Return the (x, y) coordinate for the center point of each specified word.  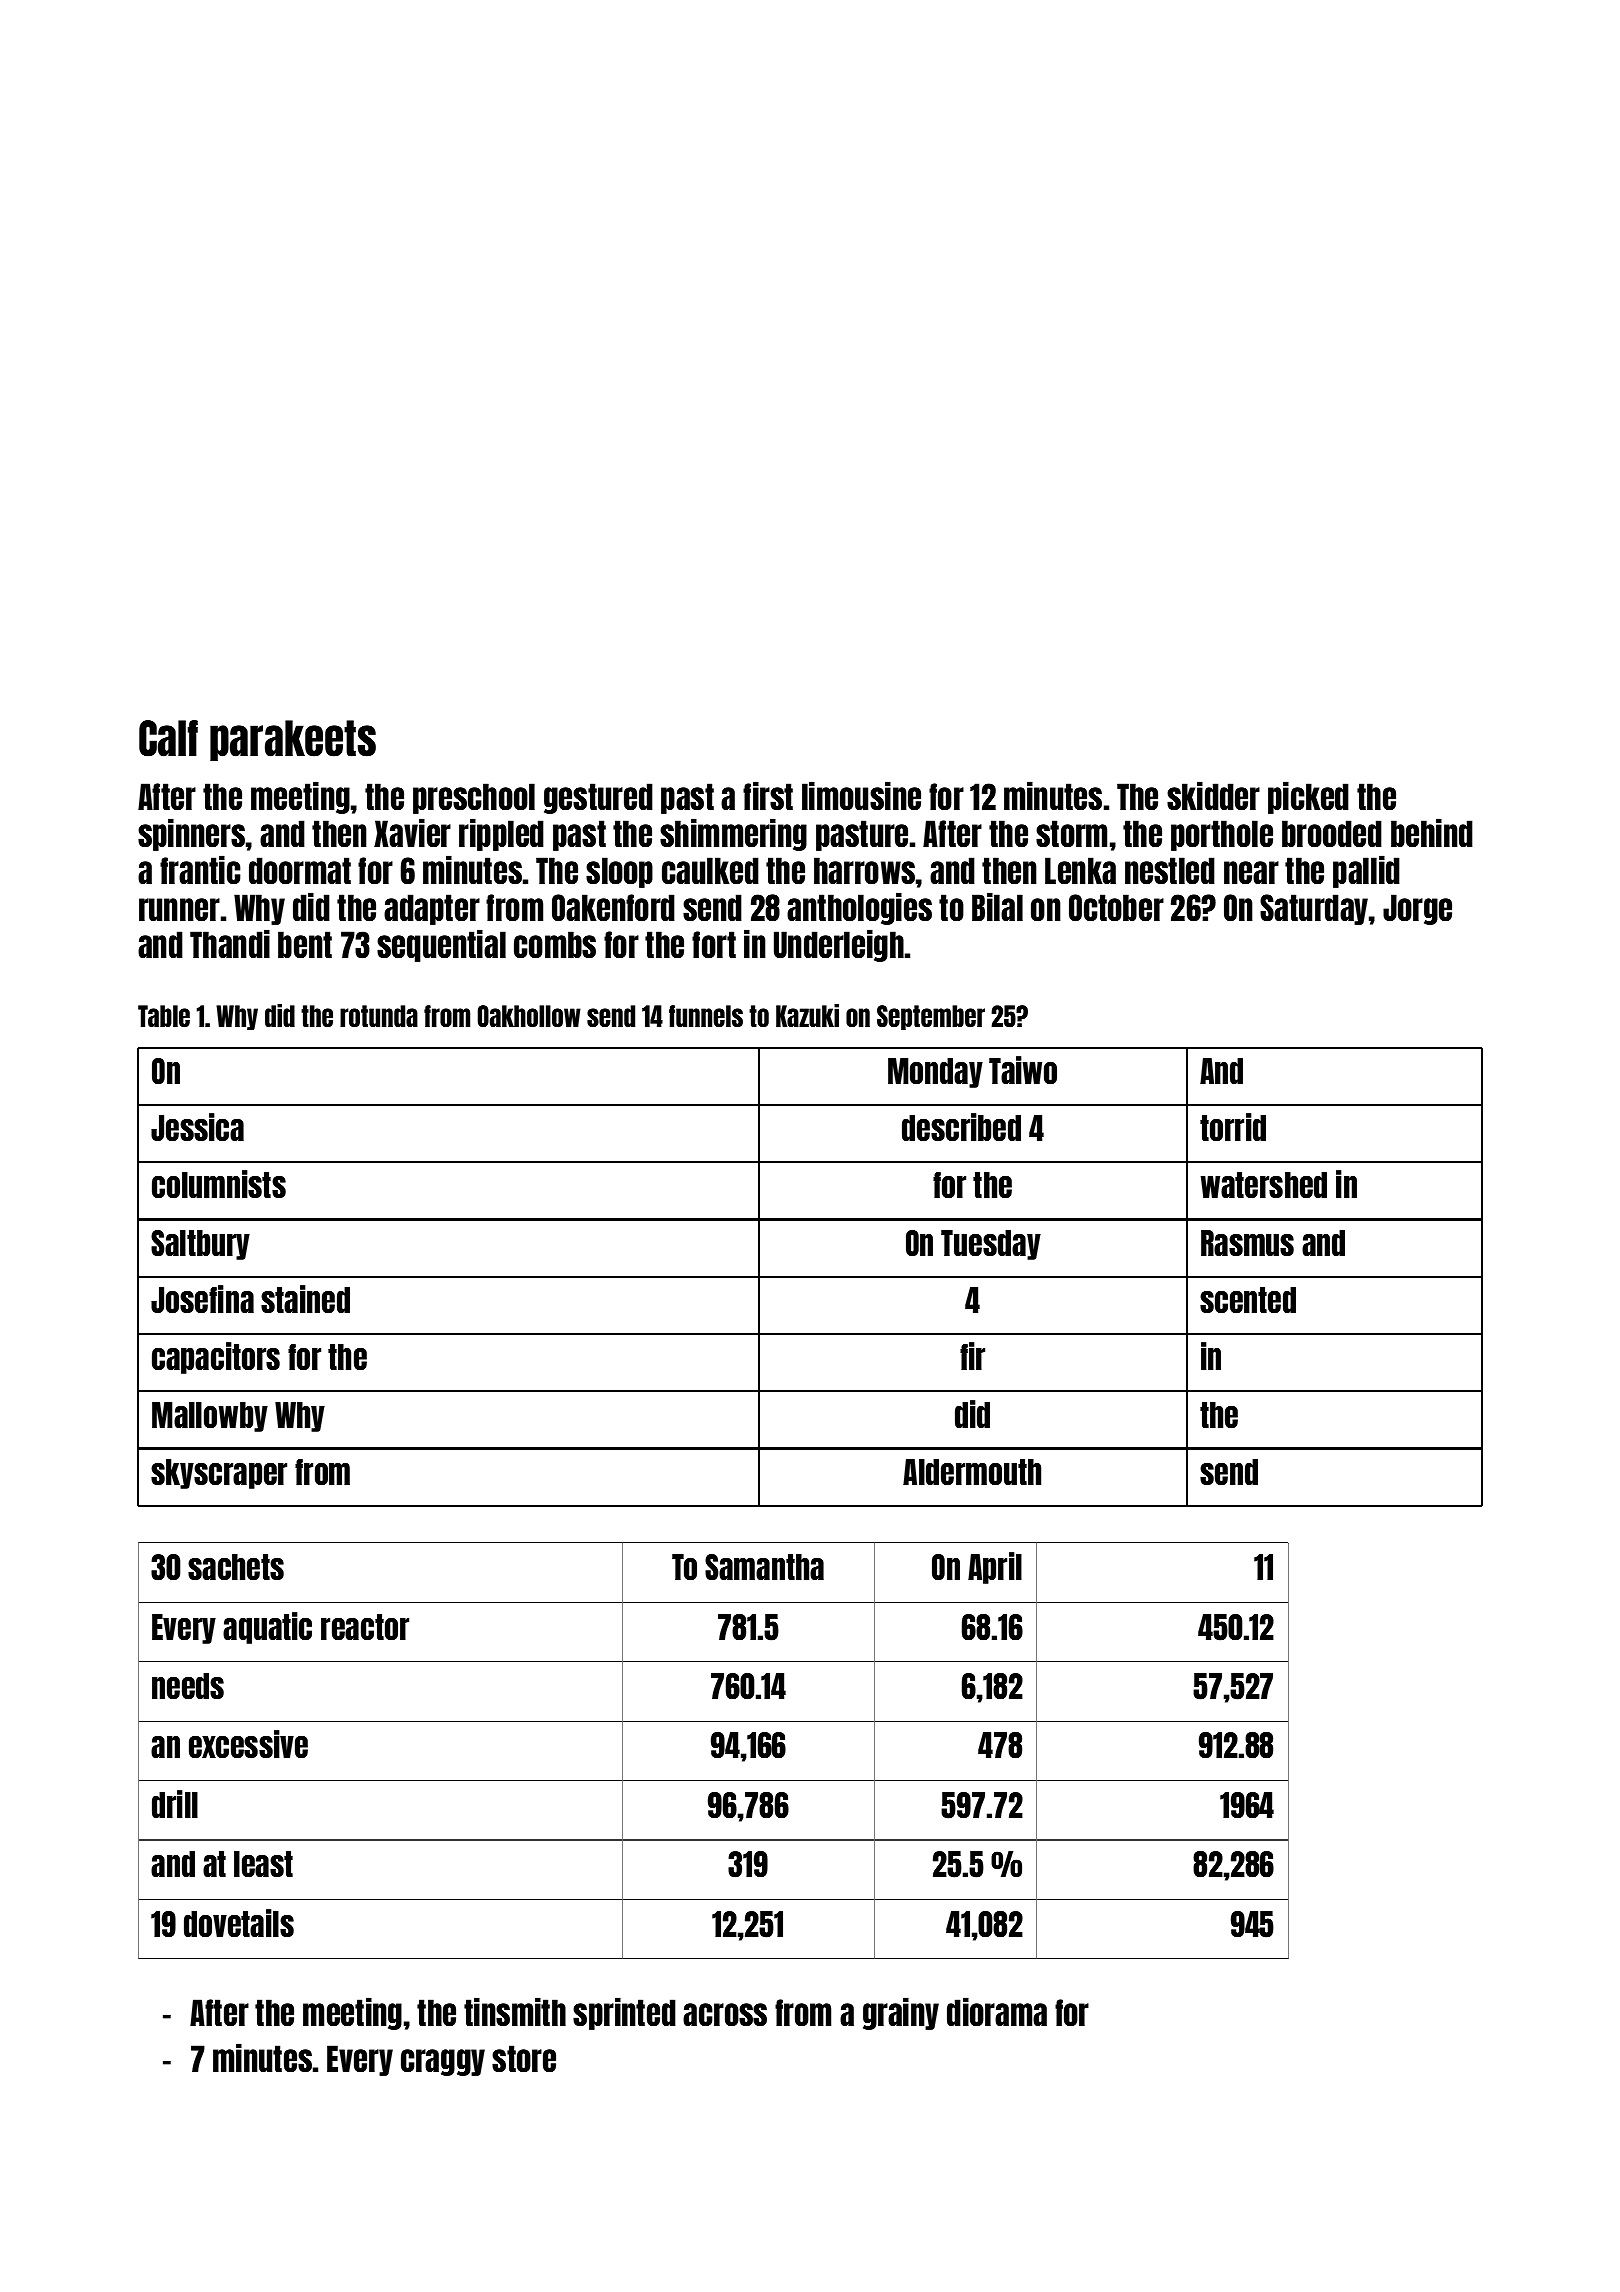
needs (188, 1686)
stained (305, 1299)
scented (1248, 1300)
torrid (1233, 1127)
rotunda (379, 1016)
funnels (706, 1016)
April (995, 1568)
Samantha (764, 1567)
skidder (1213, 795)
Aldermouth (972, 1472)
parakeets (293, 740)
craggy (443, 2062)
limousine (861, 795)
